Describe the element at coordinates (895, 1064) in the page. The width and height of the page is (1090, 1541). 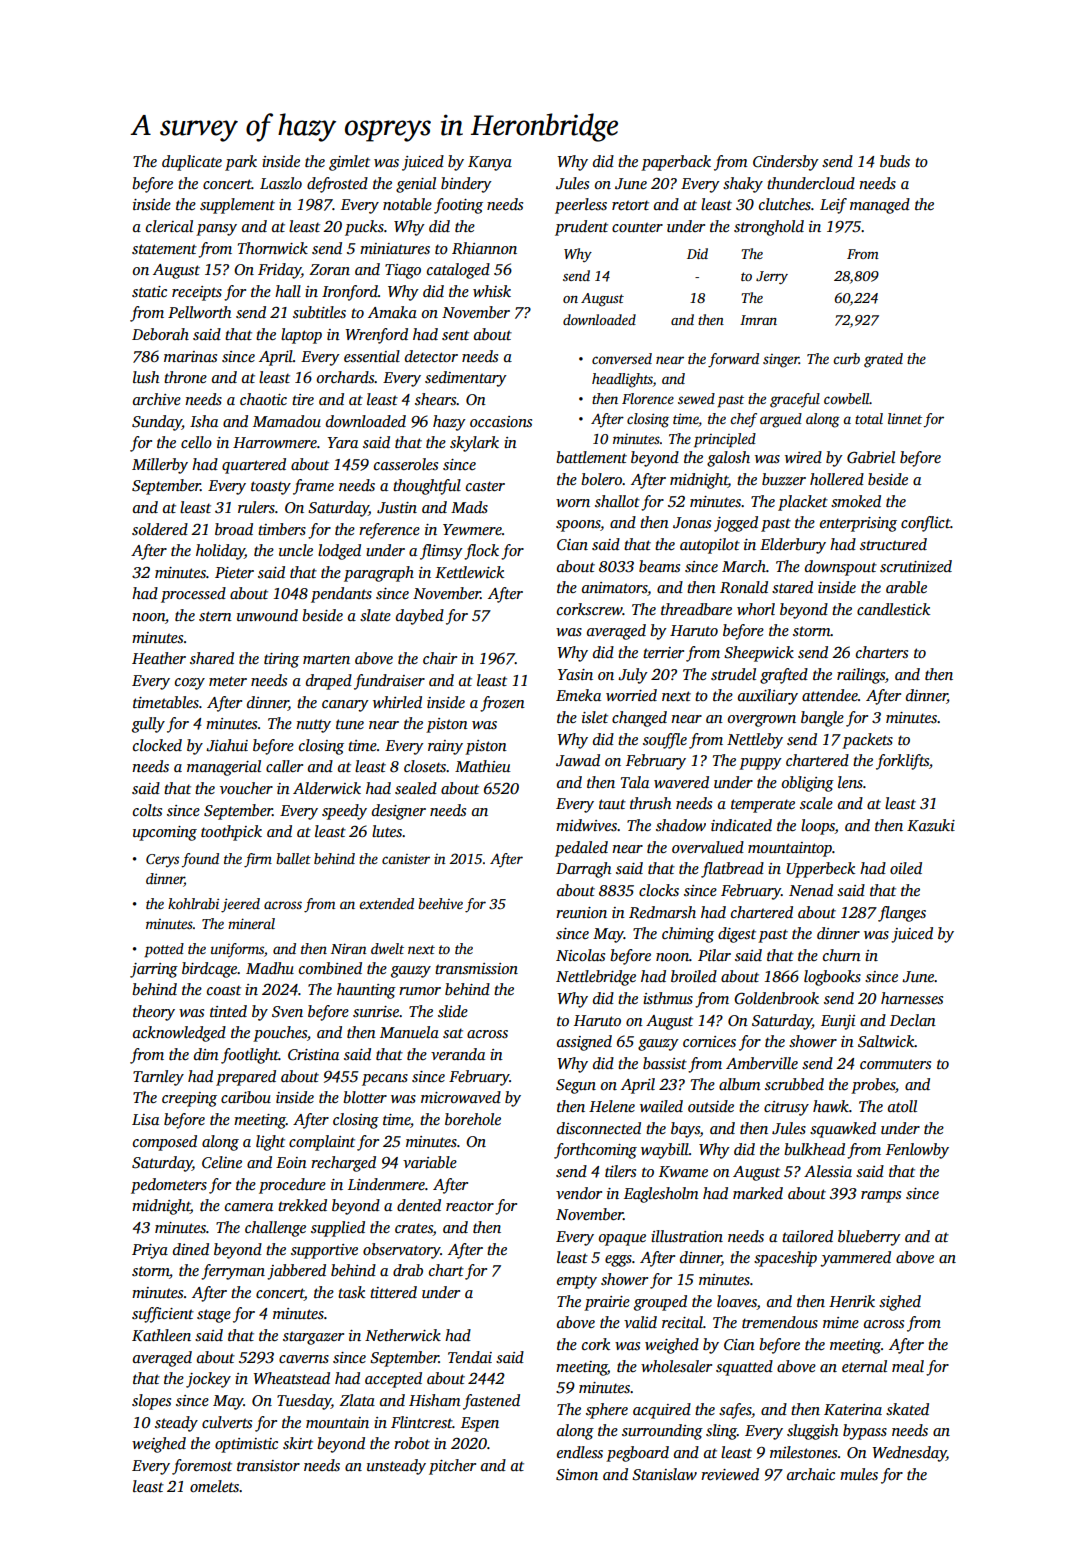
I see `commuters` at that location.
